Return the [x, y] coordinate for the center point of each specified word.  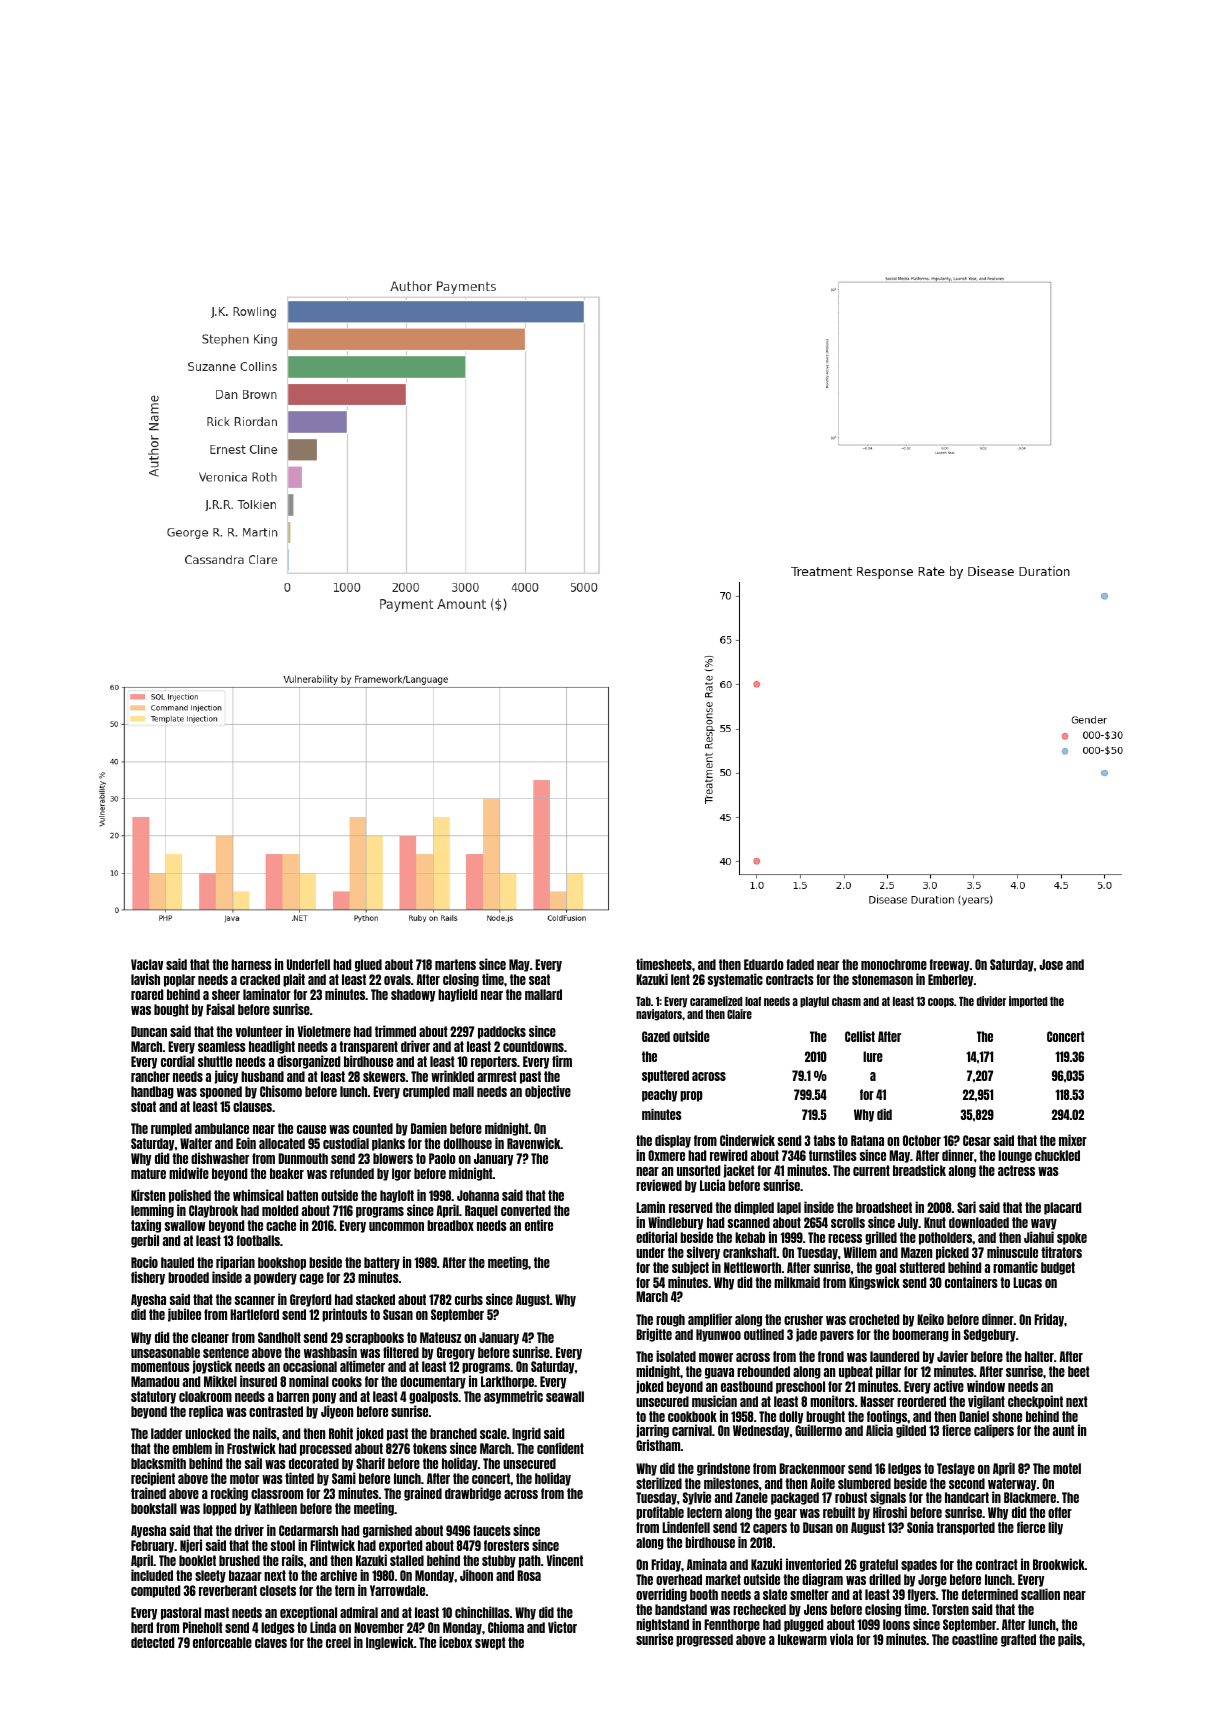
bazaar [245, 1575]
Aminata [707, 1564]
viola [841, 1639]
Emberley [950, 980]
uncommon [396, 1226]
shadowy [413, 995]
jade [806, 1335]
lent [680, 979]
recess [845, 1238]
